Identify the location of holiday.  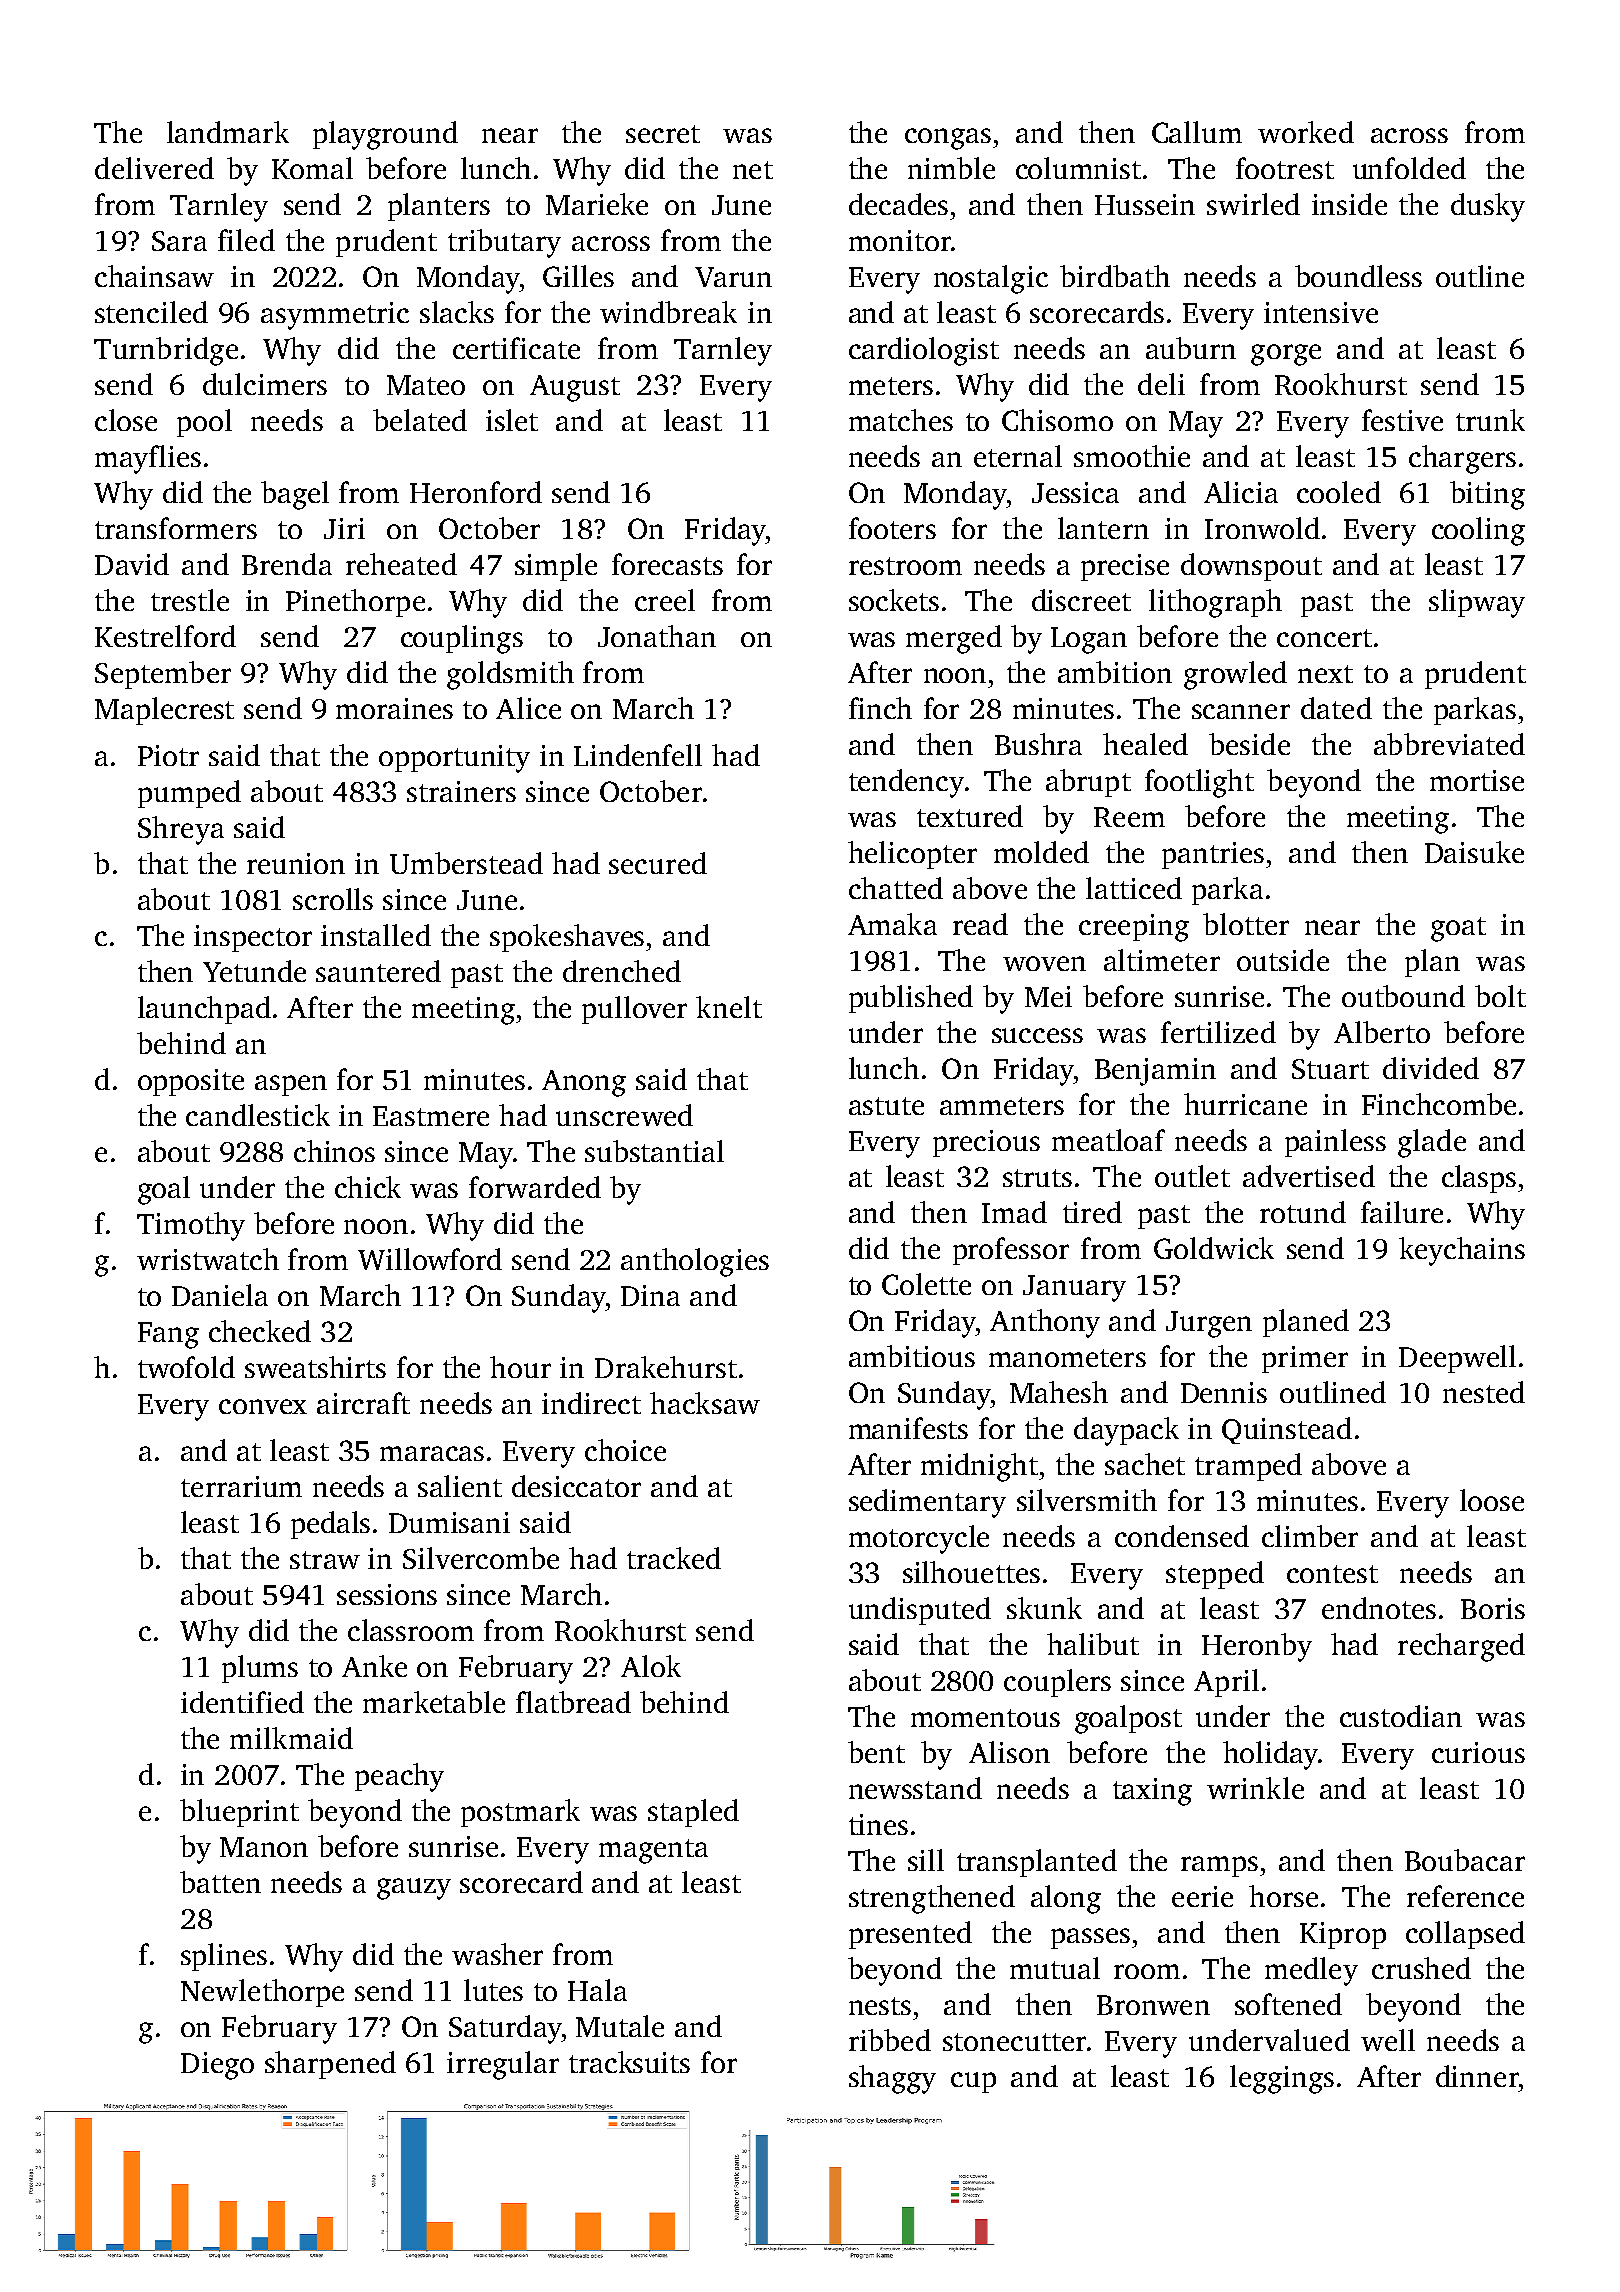
(1270, 1755).
